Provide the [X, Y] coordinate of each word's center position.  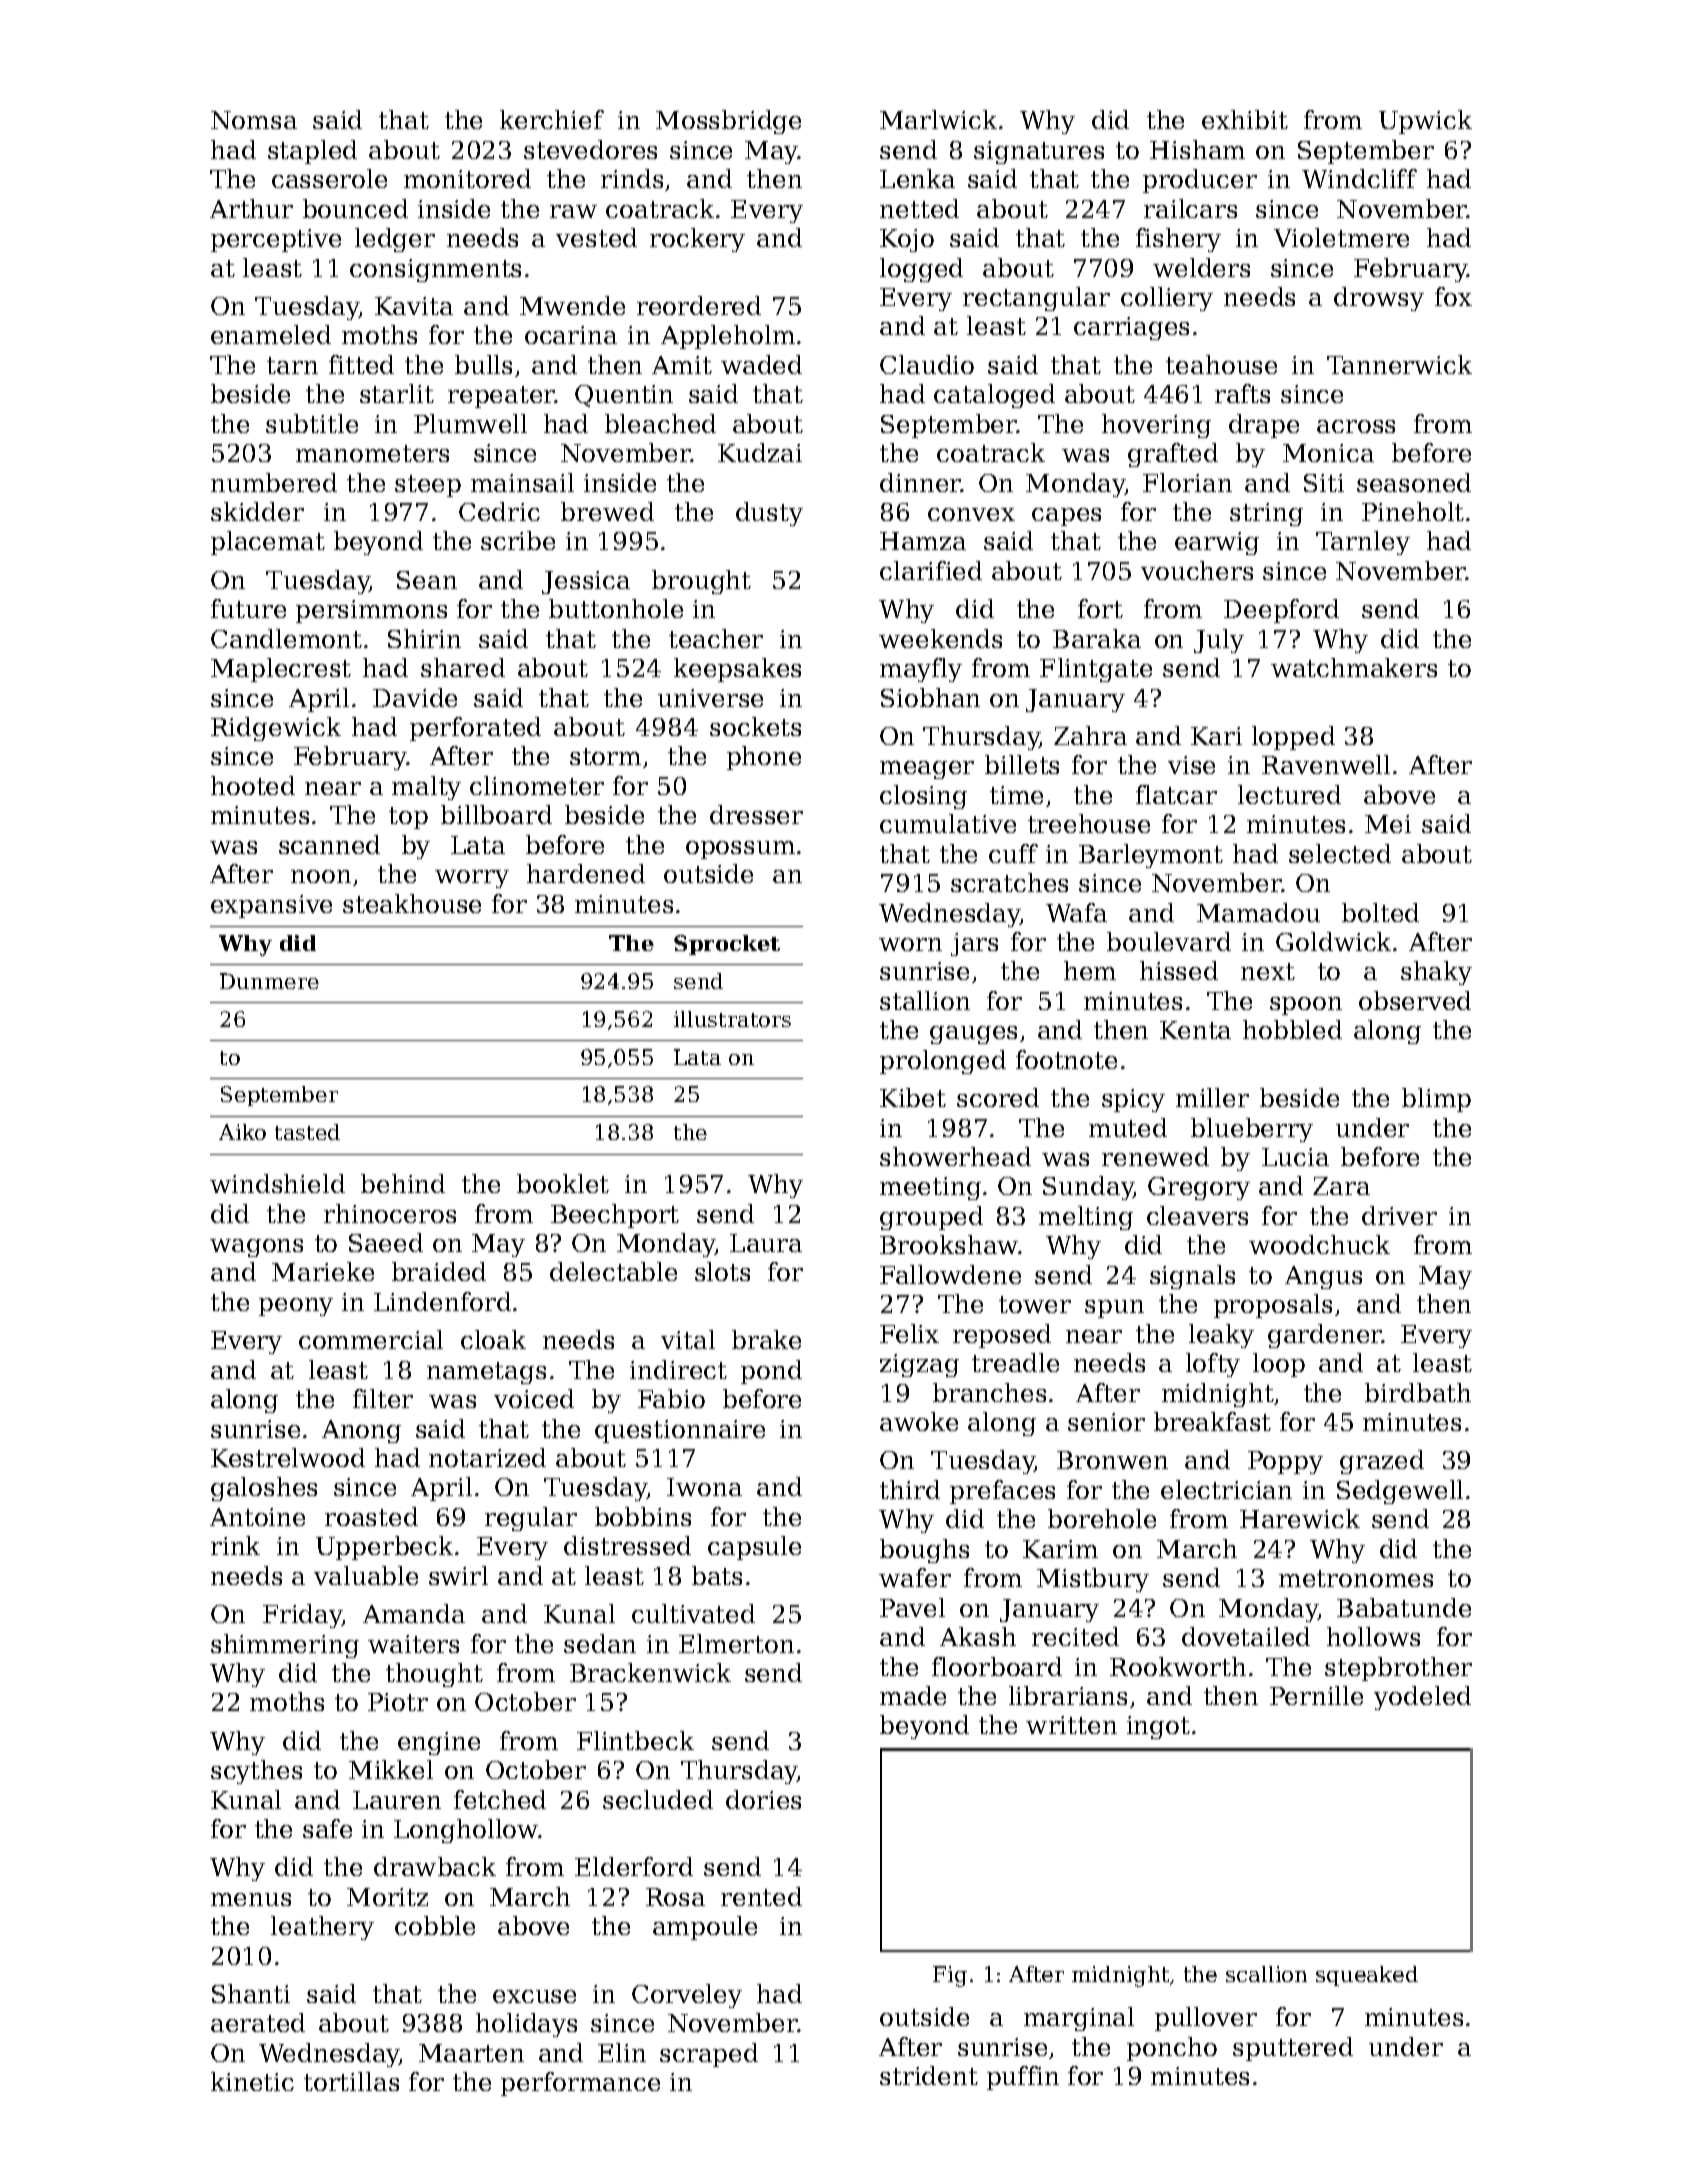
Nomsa [254, 120]
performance [580, 2084]
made [913, 1695]
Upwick [1425, 122]
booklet [563, 1183]
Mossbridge [728, 122]
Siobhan [930, 697]
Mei [1388, 824]
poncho [1172, 2049]
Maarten [471, 2053]
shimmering [285, 1646]
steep [428, 486]
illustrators [732, 1019]
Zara [1341, 1186]
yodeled [1422, 1698]
